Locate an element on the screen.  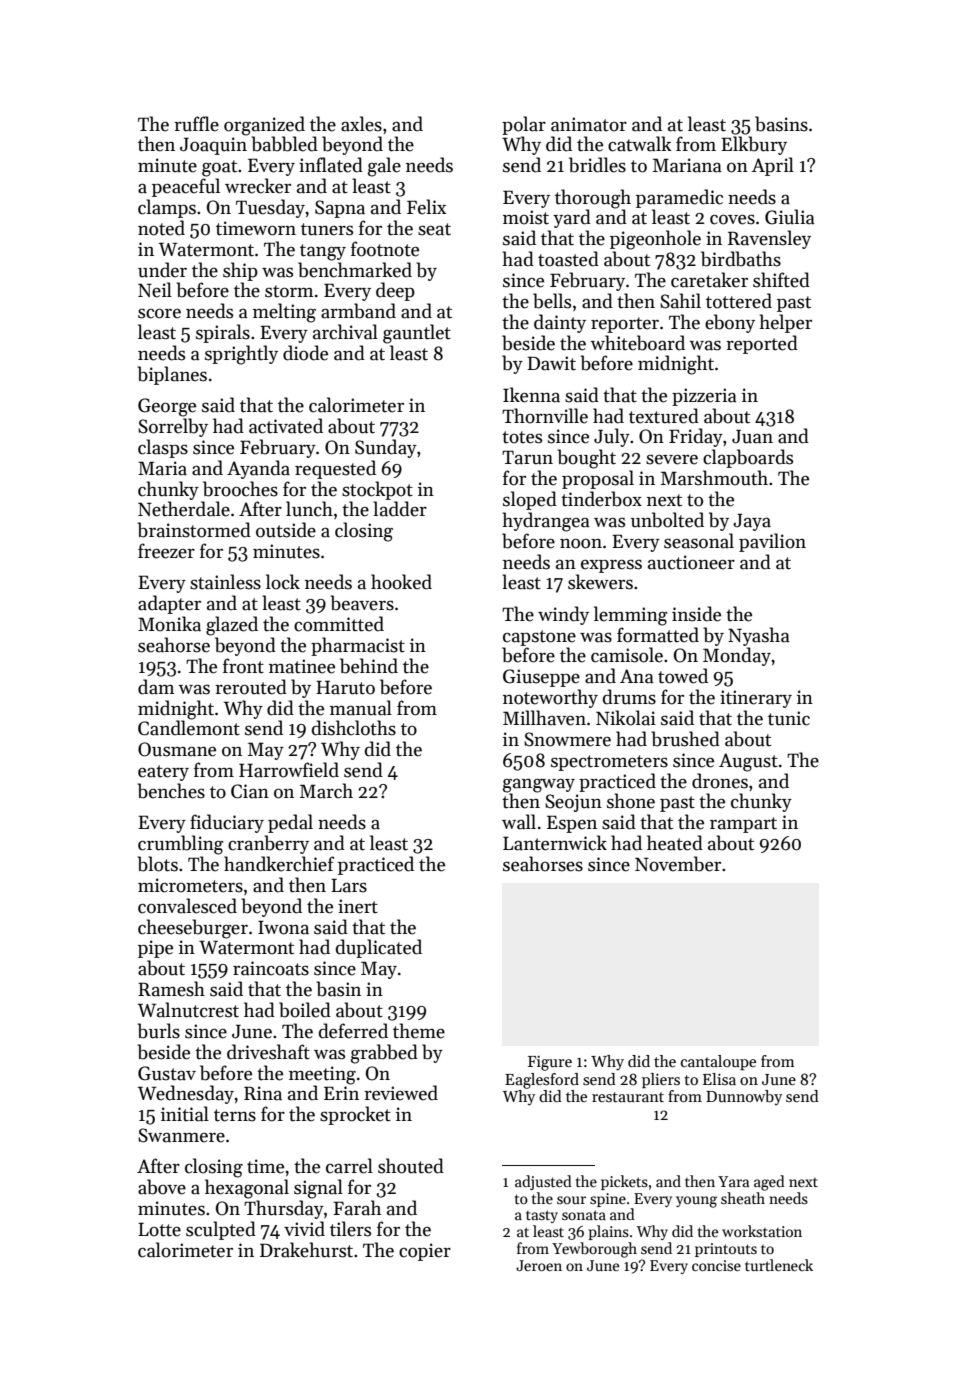
reviewed is located at coordinates (401, 1093).
